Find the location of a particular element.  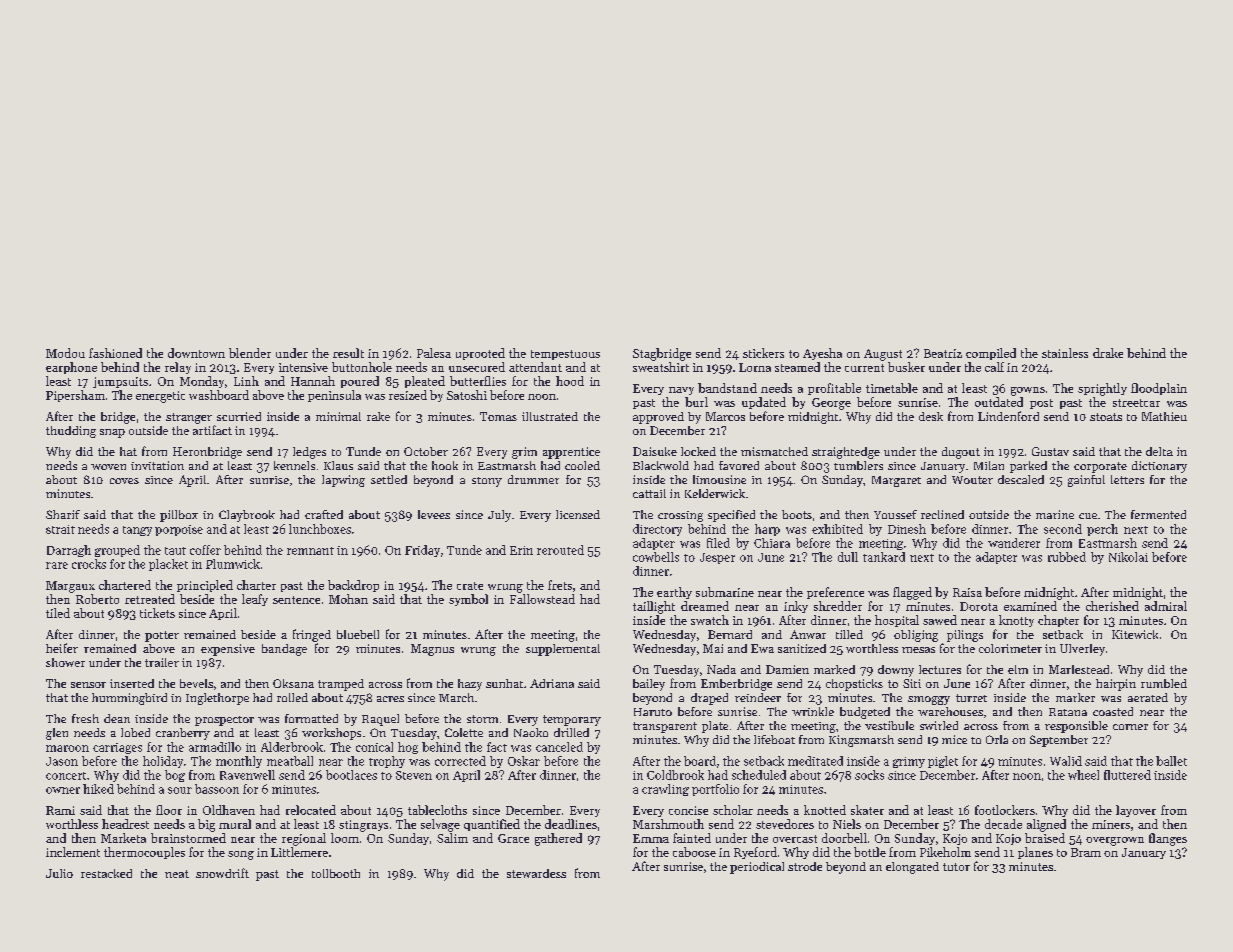

Friday is located at coordinates (422, 551).
